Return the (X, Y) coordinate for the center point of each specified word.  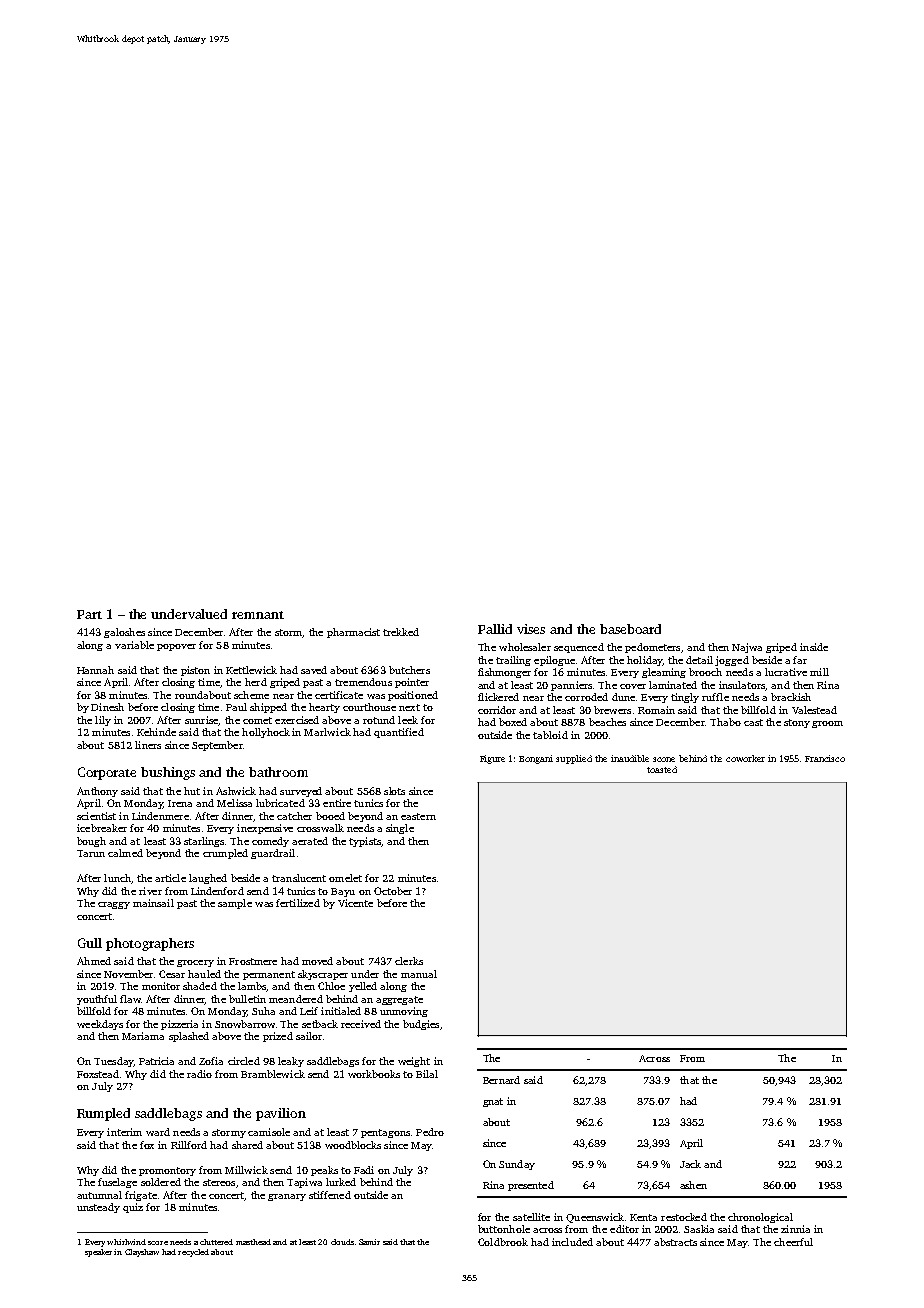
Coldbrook (503, 1242)
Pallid (495, 629)
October (393, 891)
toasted (662, 769)
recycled (193, 1253)
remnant (258, 615)
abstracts (675, 1242)
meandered (296, 999)
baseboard (630, 629)
